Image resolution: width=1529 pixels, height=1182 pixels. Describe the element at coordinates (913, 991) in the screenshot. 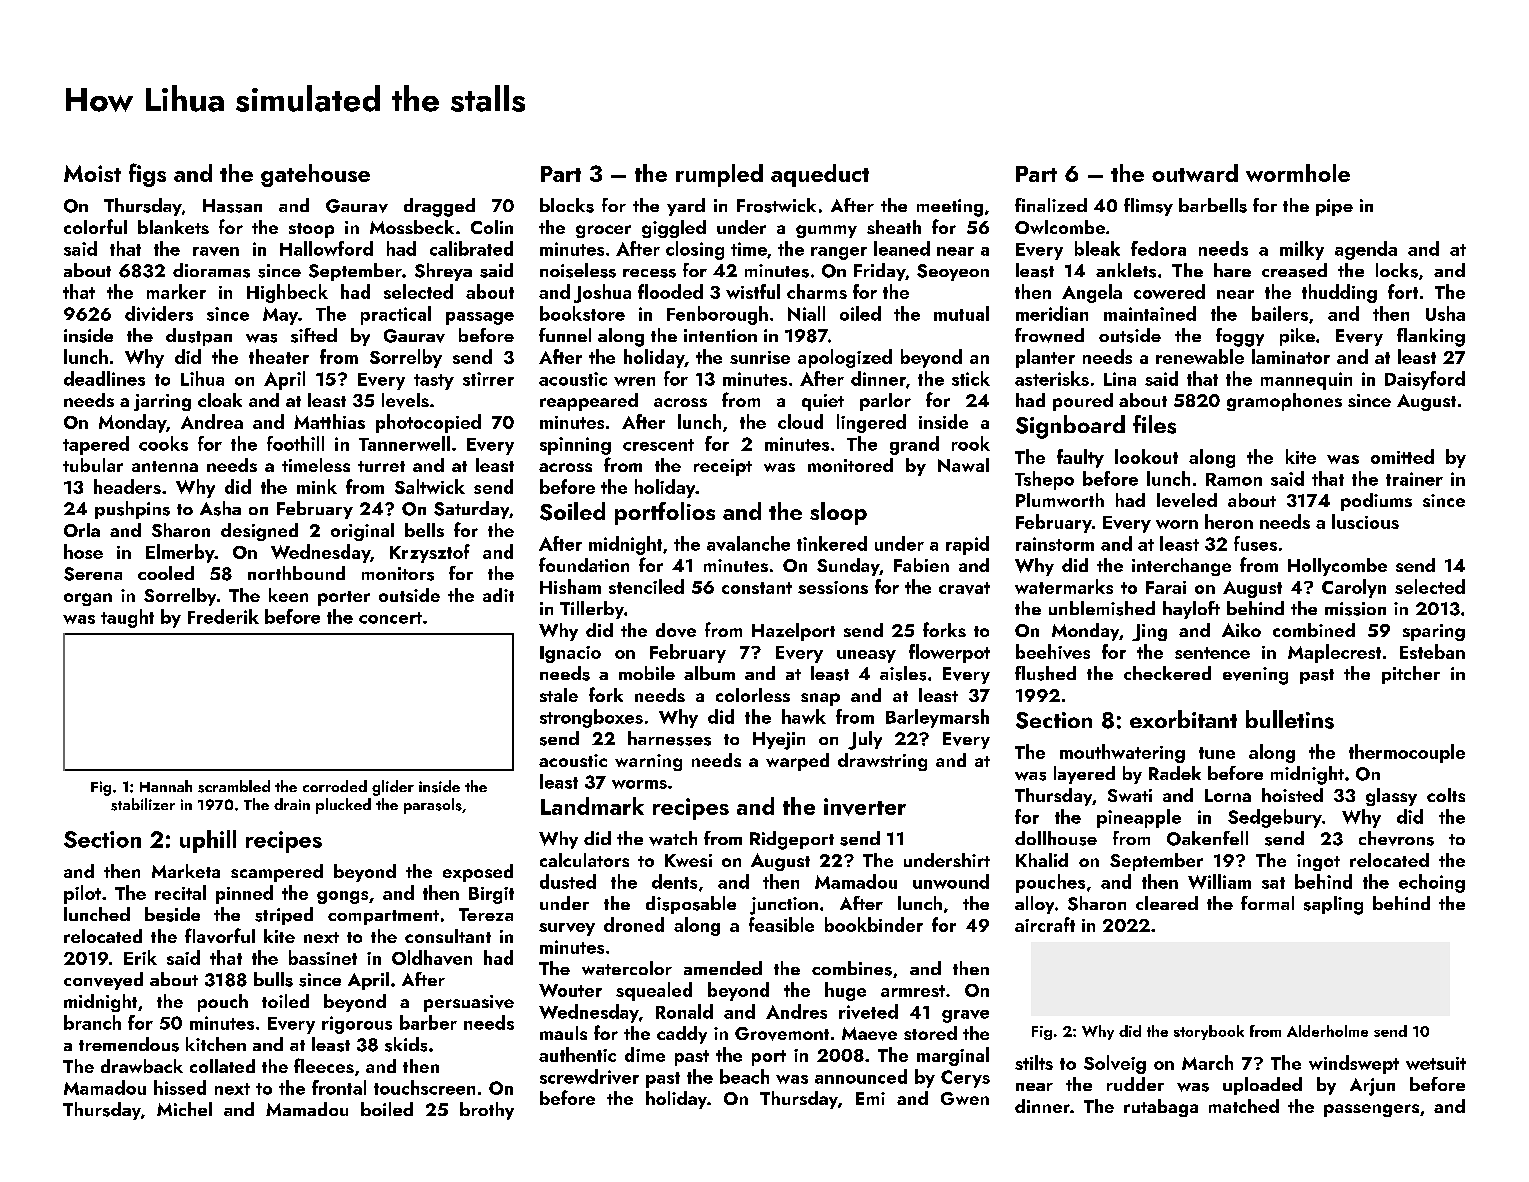

I see `armrest` at that location.
